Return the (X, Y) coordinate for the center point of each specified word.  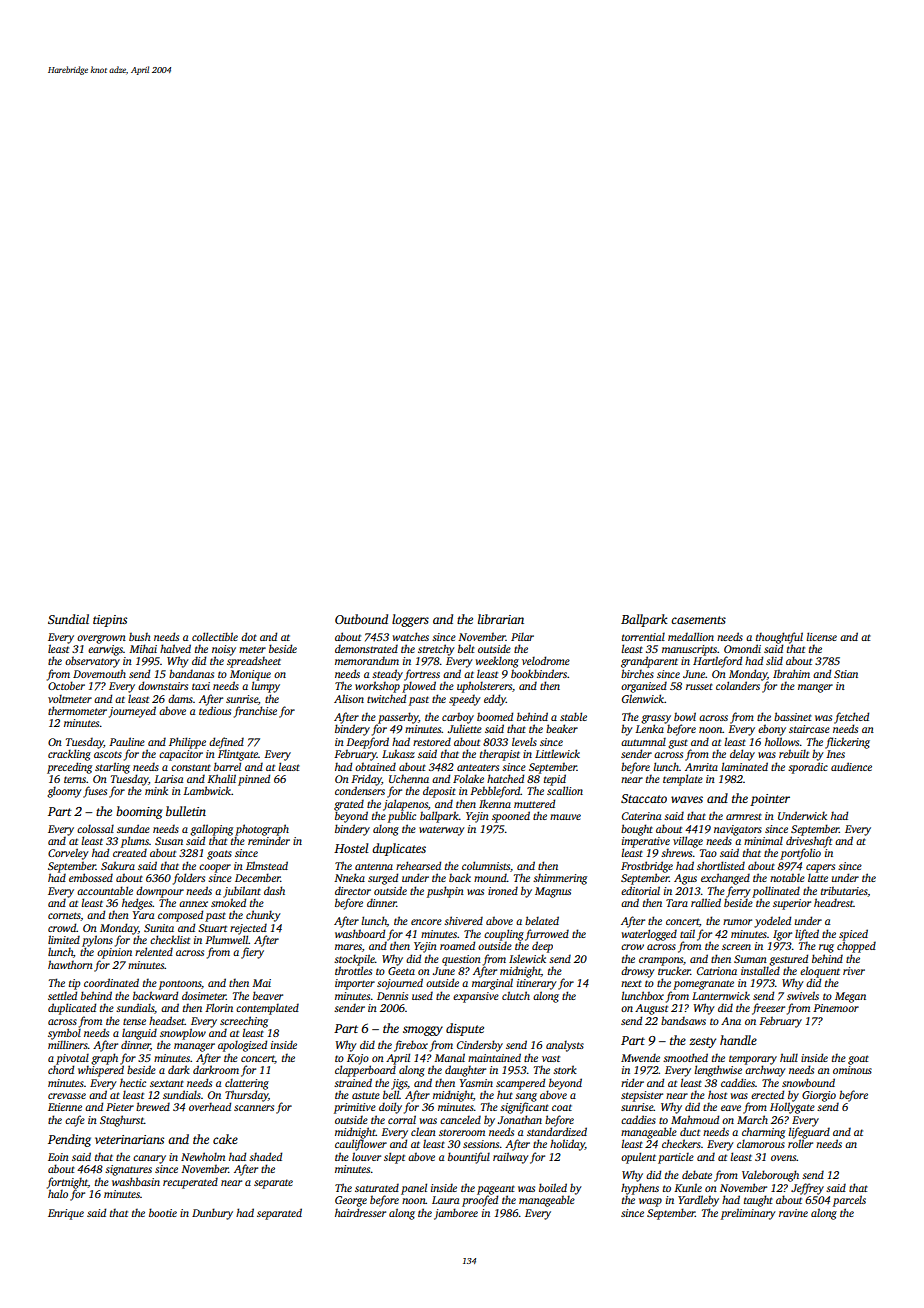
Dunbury (212, 1214)
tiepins (110, 621)
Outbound (361, 619)
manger (815, 688)
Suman (750, 959)
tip (75, 984)
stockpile (354, 960)
